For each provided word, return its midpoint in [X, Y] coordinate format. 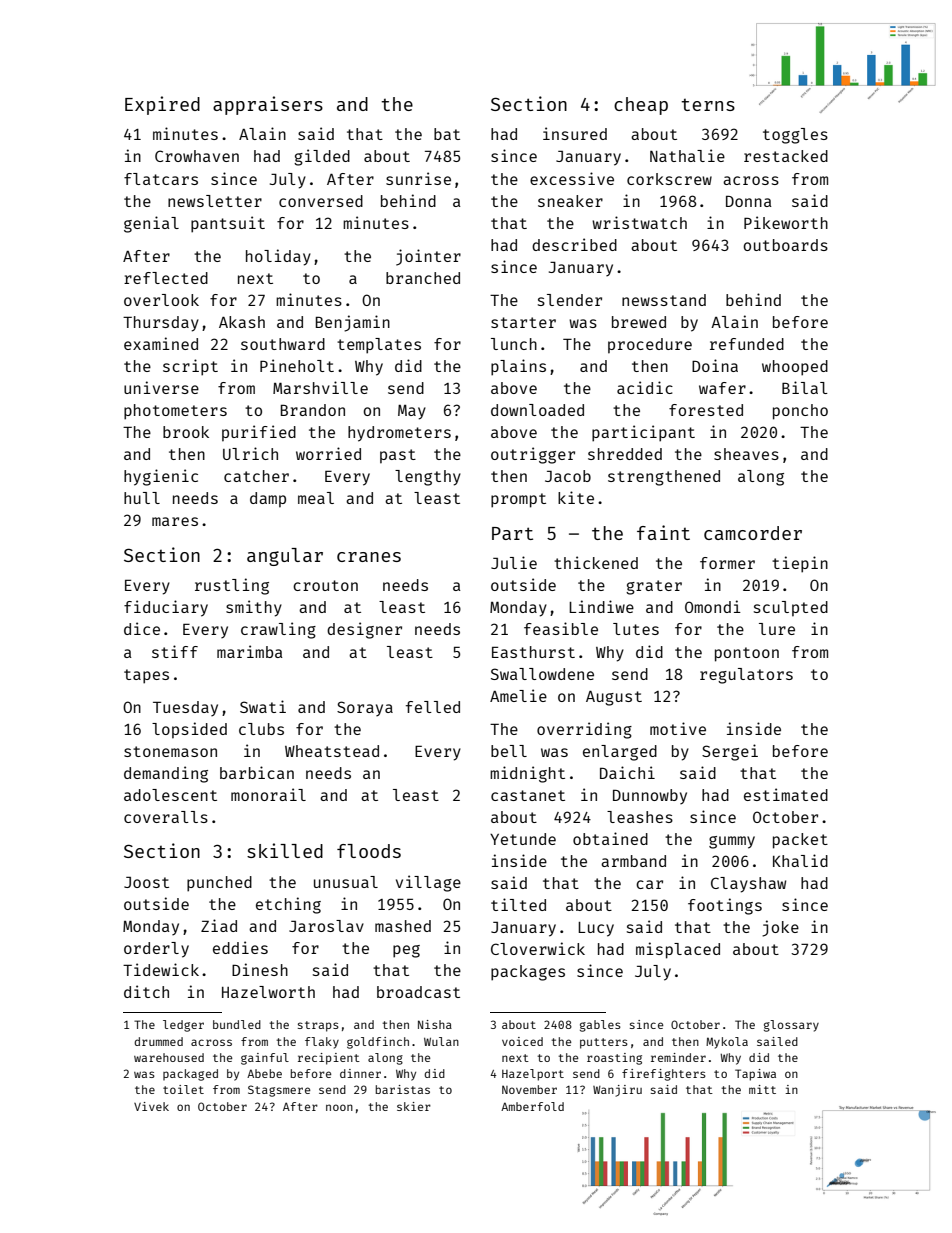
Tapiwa [755, 1075]
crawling [278, 630]
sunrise [418, 178]
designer [364, 630]
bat [447, 134]
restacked [786, 156]
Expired [162, 105]
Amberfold [532, 1106]
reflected [166, 278]
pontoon [747, 654]
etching [288, 905]
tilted [518, 904]
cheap [641, 106]
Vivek [151, 1106]
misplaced [678, 950]
